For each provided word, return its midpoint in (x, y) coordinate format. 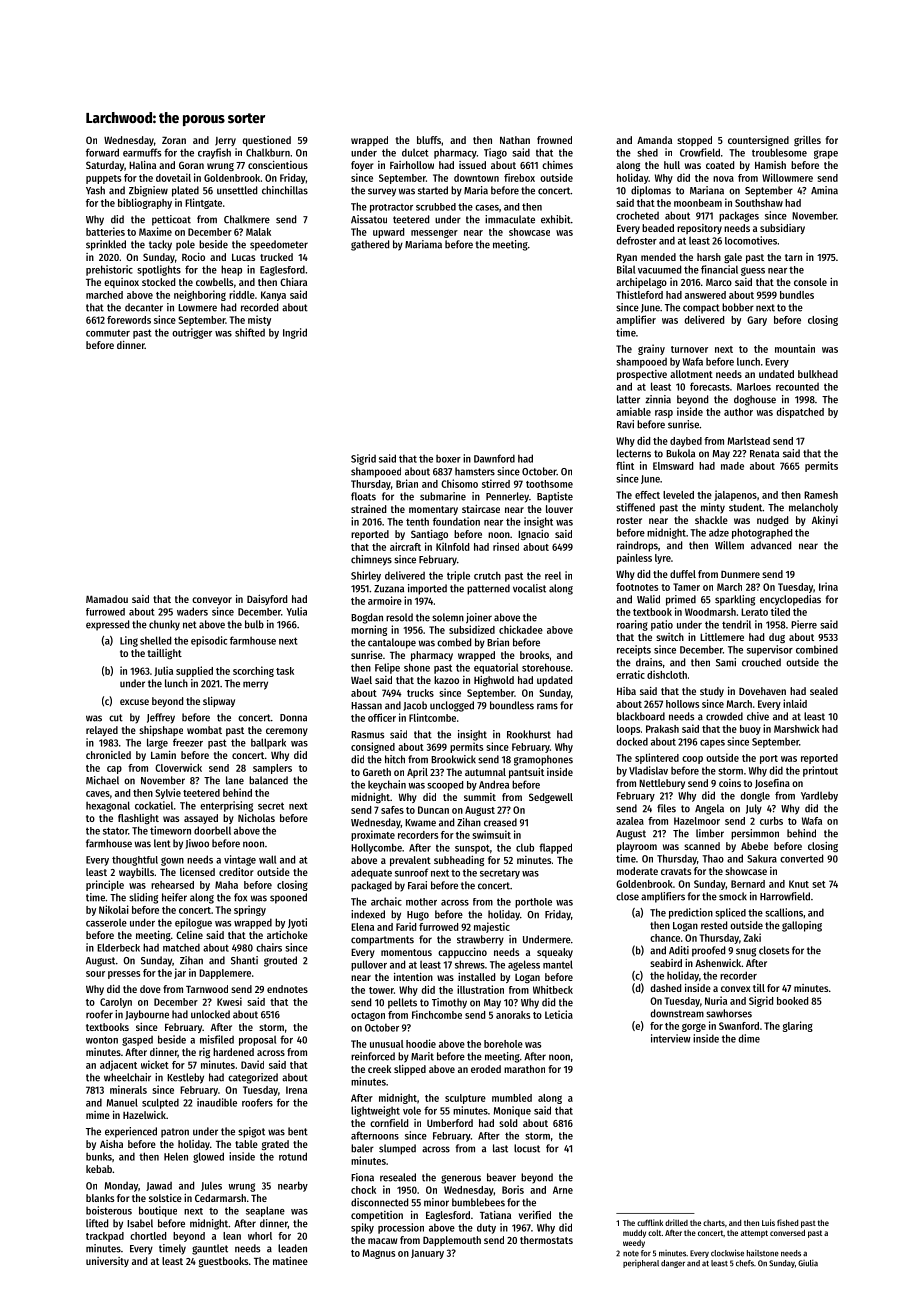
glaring (798, 1026)
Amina (824, 190)
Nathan (515, 140)
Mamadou (107, 599)
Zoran (174, 140)
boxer (448, 458)
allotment (691, 374)
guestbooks (223, 1262)
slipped (410, 1070)
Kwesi (229, 1001)
